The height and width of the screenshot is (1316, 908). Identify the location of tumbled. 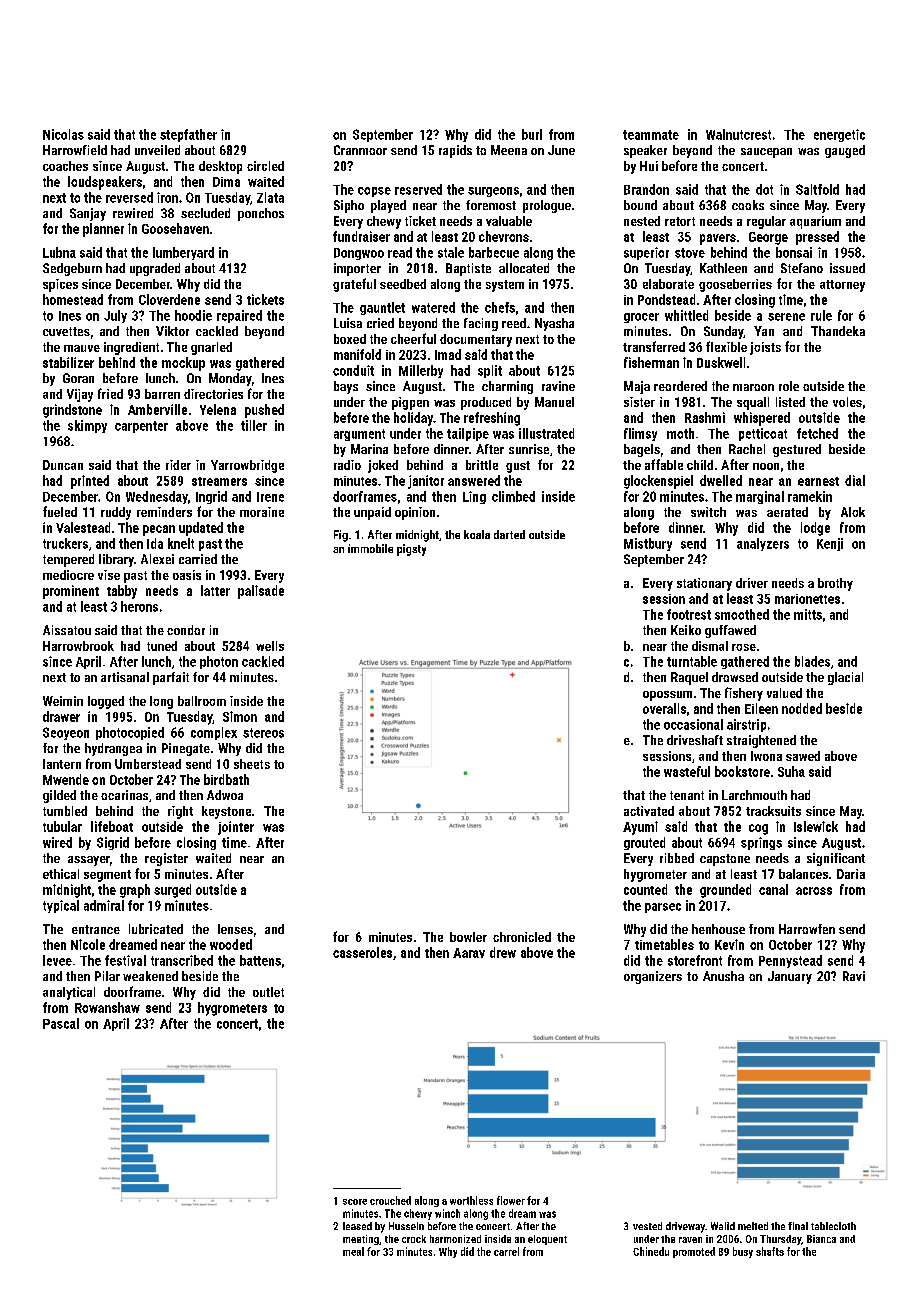
(65, 811).
